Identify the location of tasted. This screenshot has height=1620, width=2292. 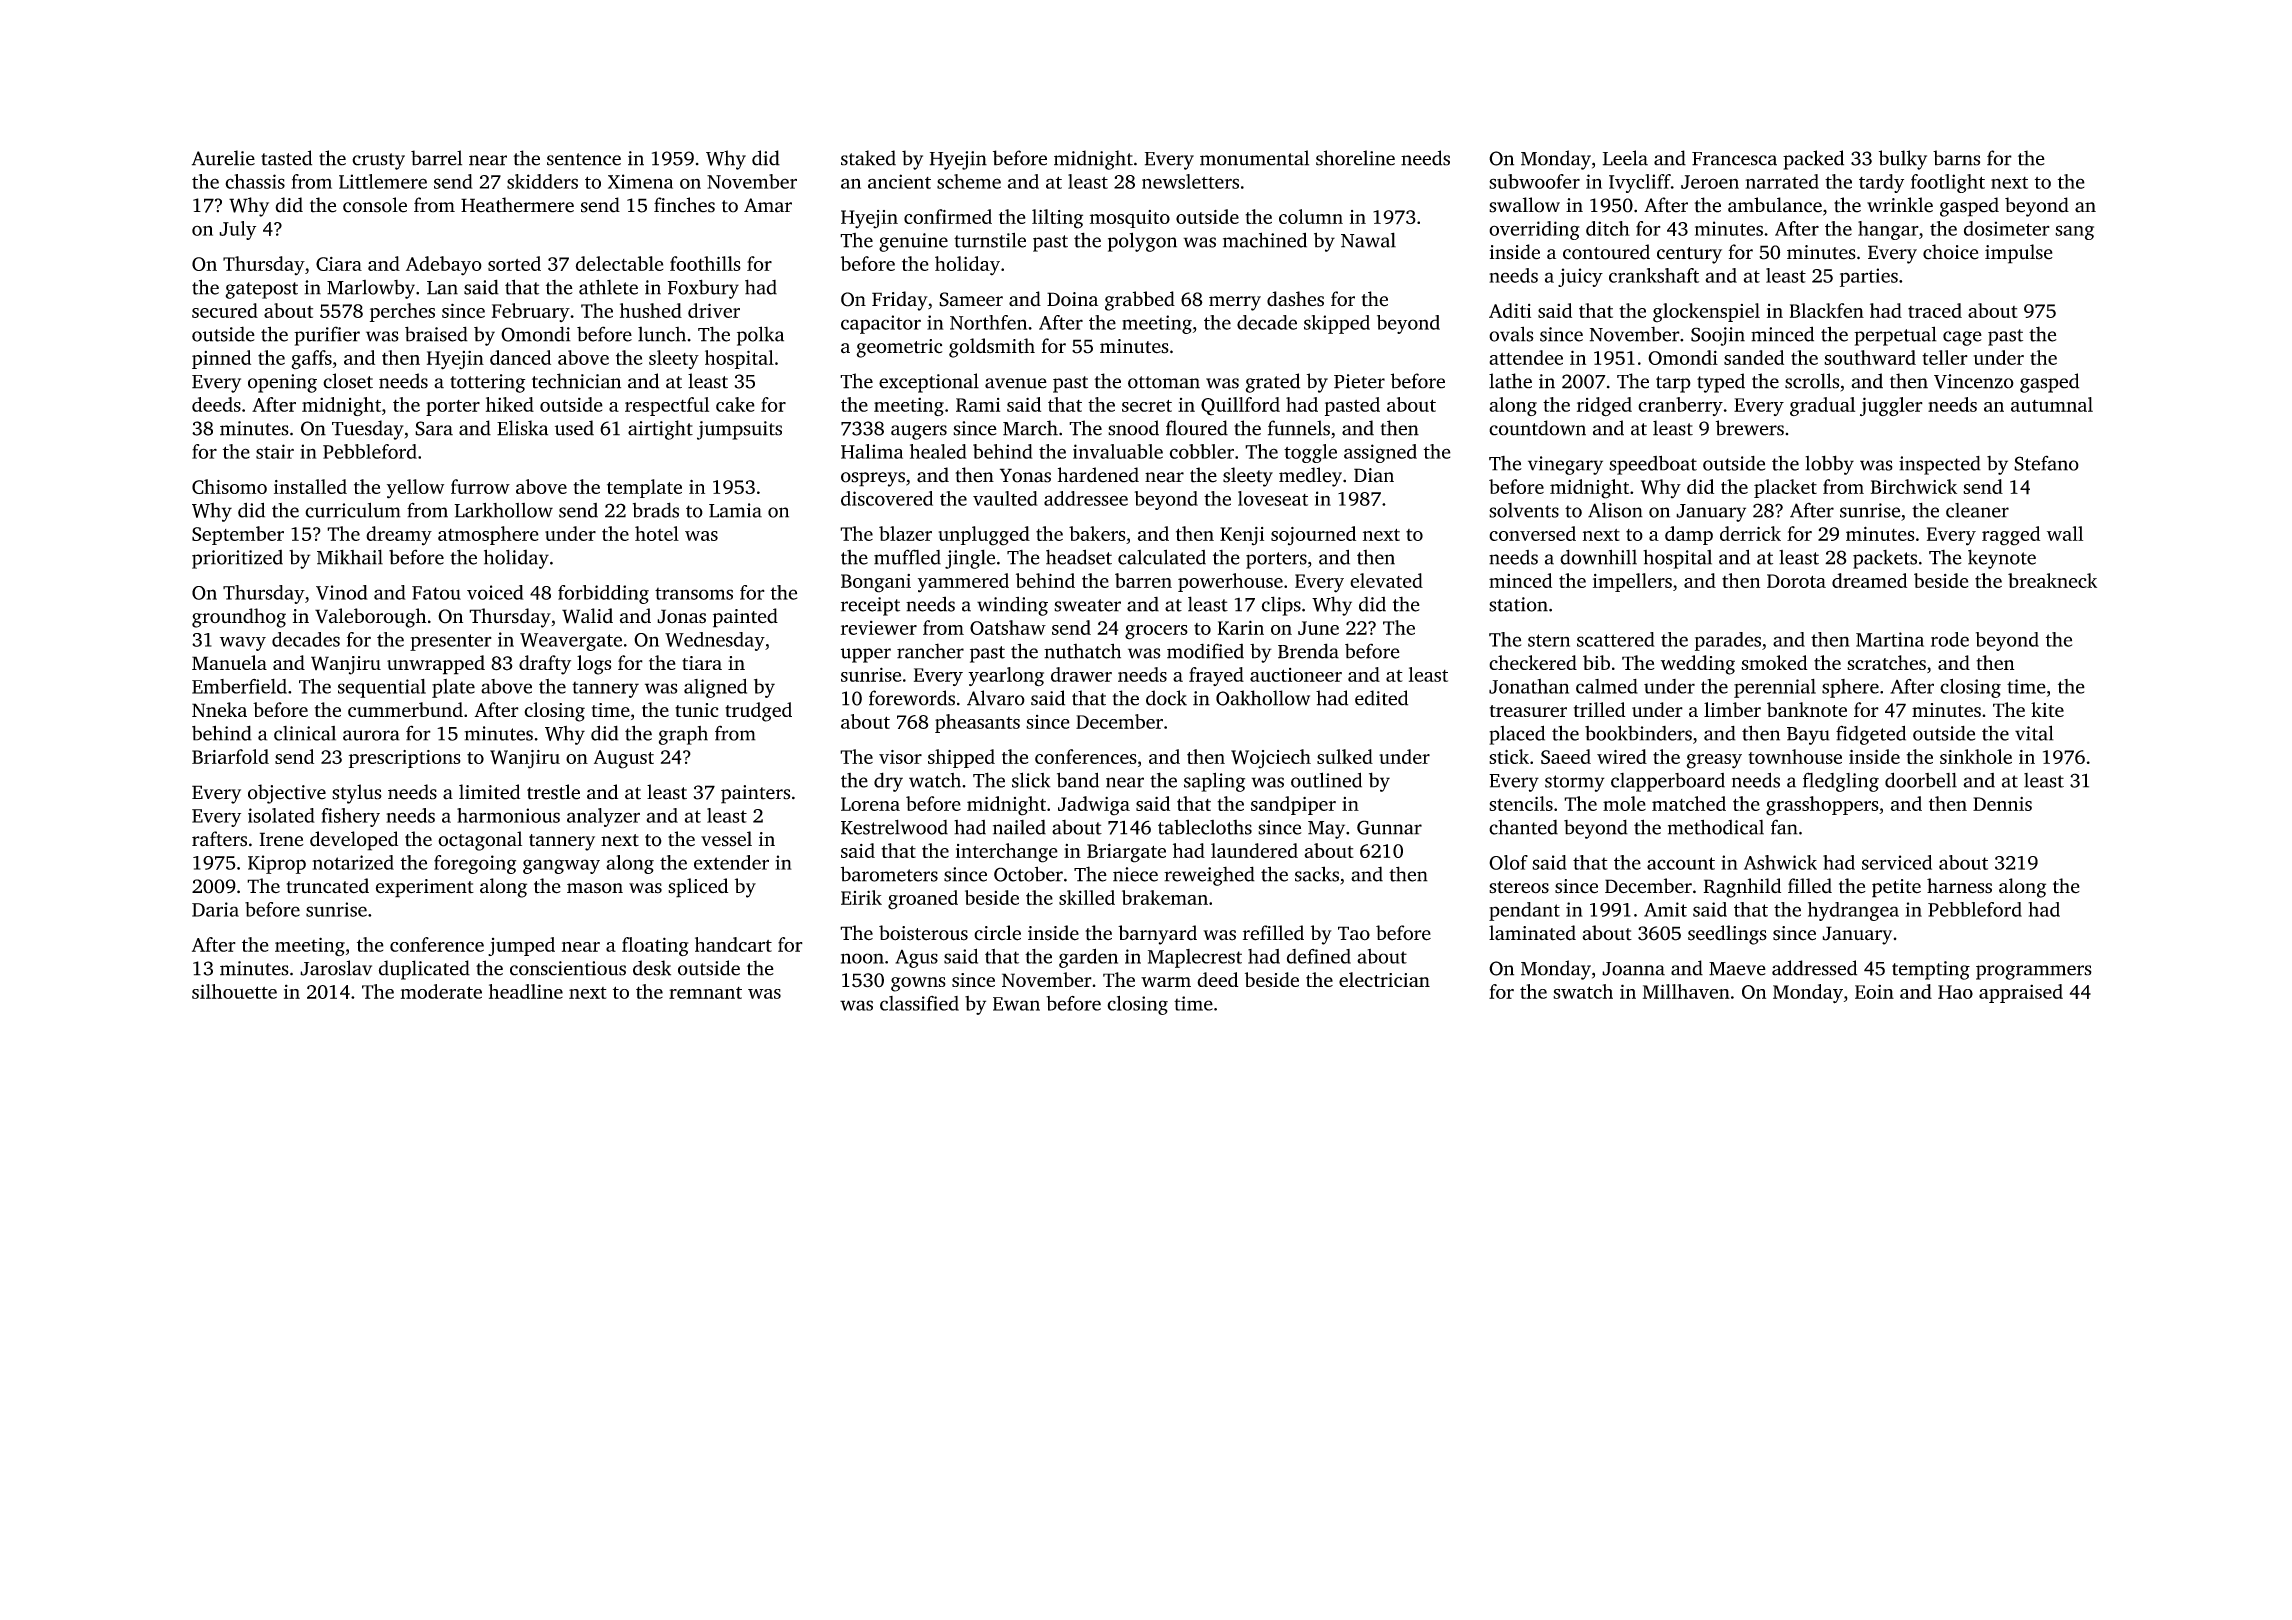
(286, 158).
